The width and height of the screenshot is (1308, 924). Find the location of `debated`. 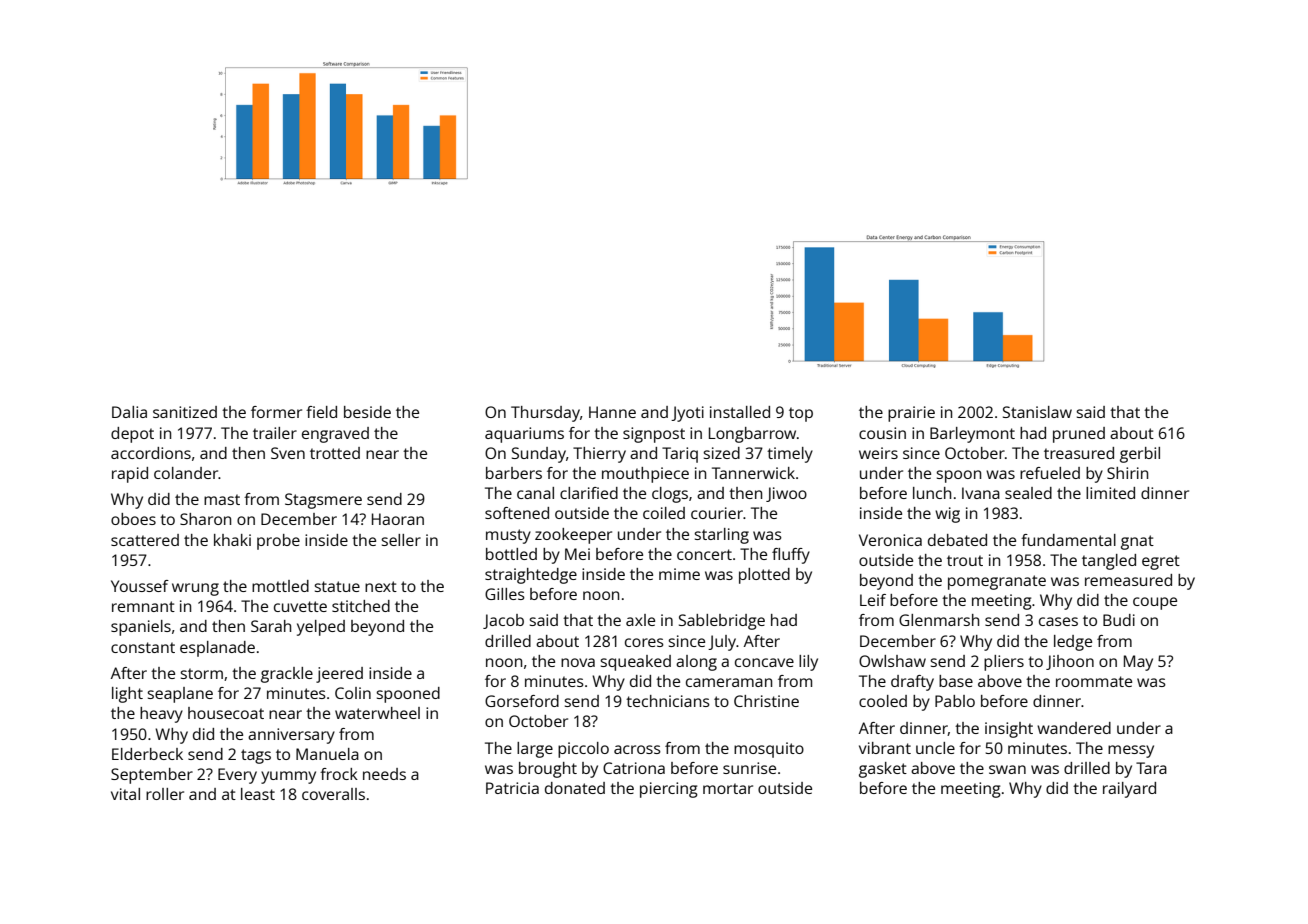

debated is located at coordinates (957, 540).
